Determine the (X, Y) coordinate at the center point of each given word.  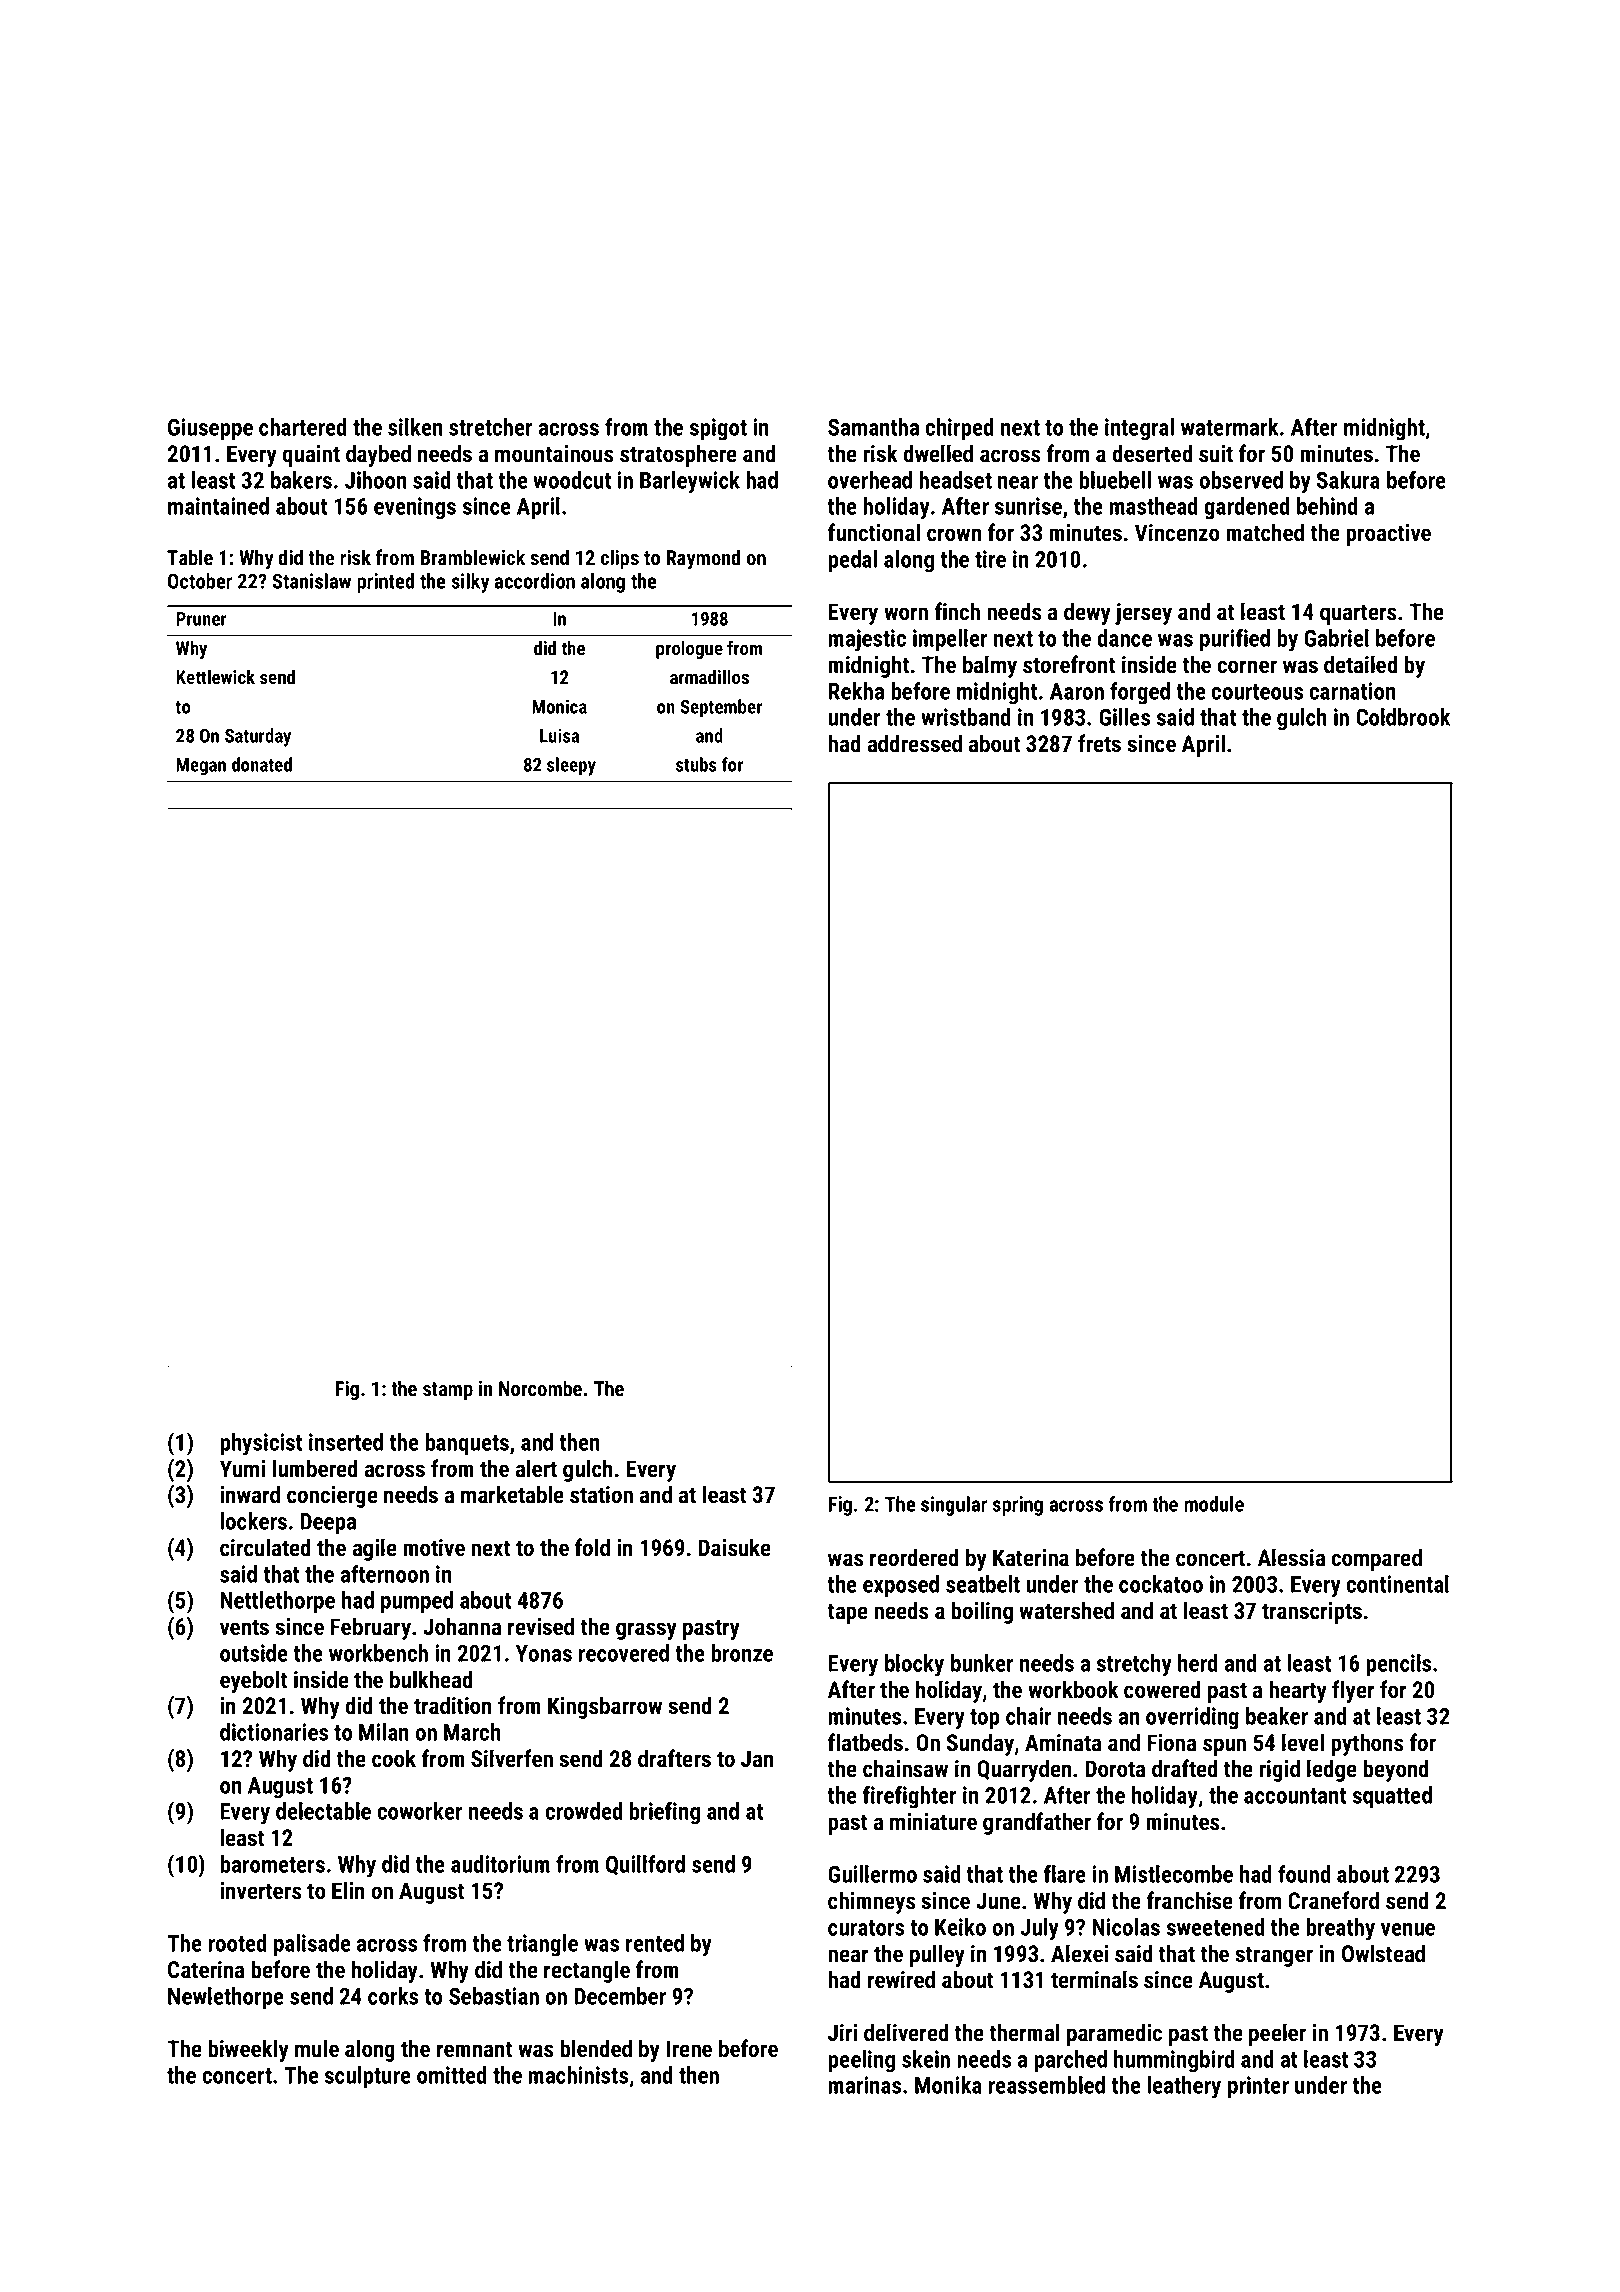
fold (592, 1547)
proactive (1388, 535)
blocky (914, 1665)
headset (955, 480)
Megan (201, 767)
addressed (915, 743)
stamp (448, 1391)
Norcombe (540, 1388)
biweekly (248, 2050)
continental (1398, 1584)
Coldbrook (1403, 717)
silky (470, 583)
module (1214, 1504)
